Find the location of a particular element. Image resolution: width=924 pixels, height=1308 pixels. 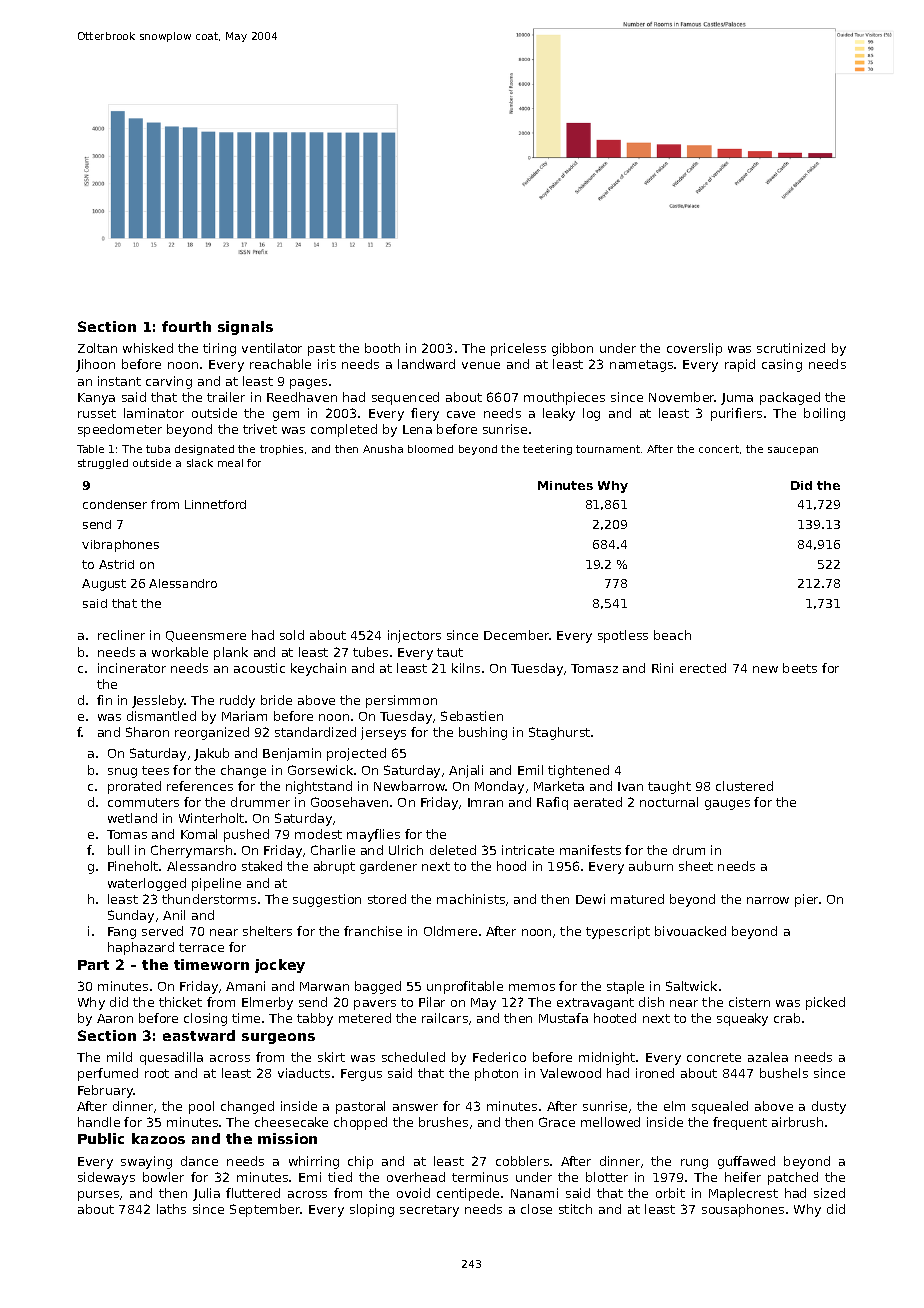

Pineholt is located at coordinates (133, 866).
